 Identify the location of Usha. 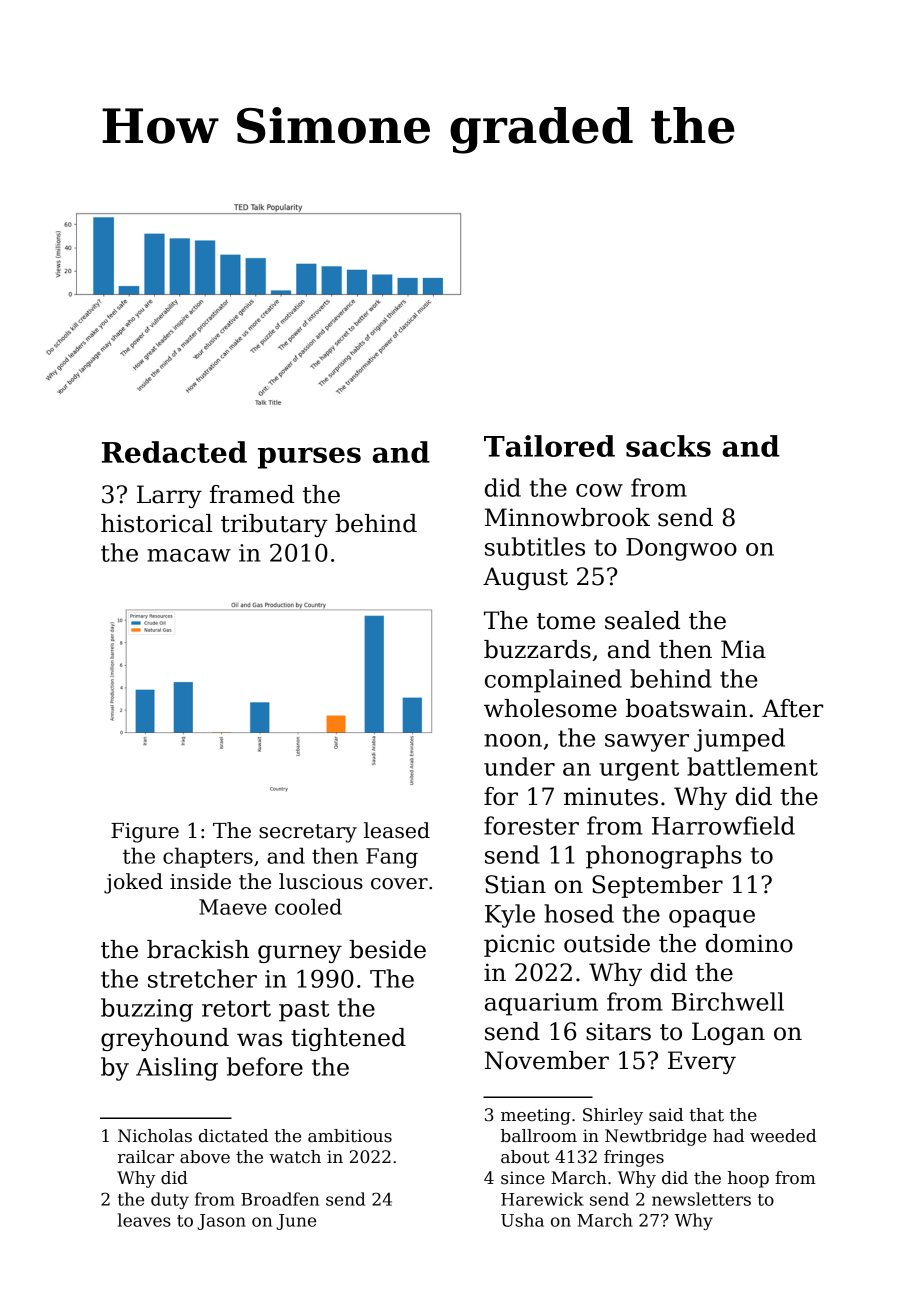
(522, 1220).
